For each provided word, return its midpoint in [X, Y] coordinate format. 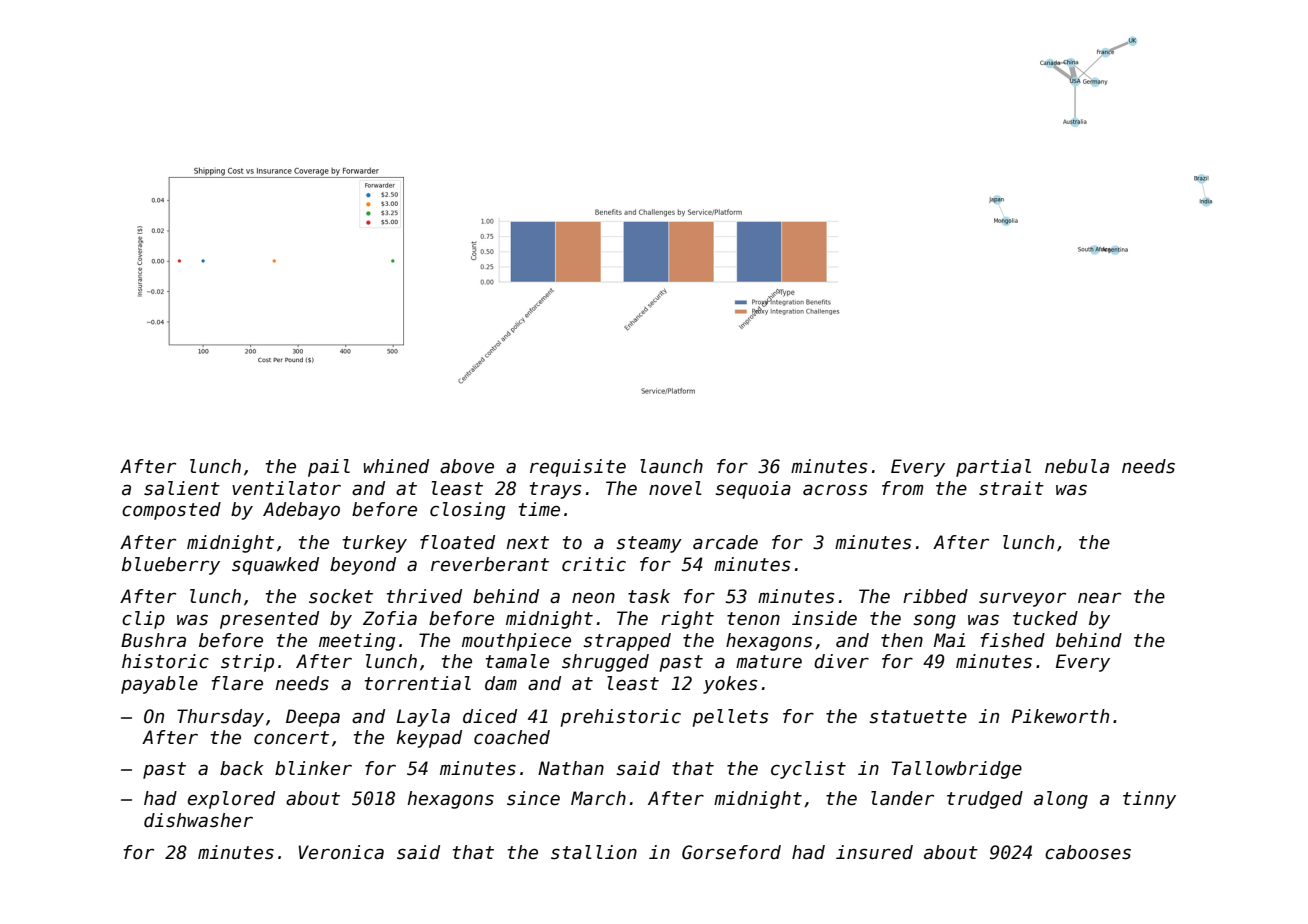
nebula [1077, 466]
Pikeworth [1060, 716]
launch [671, 466]
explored [231, 800]
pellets [730, 718]
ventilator [286, 488]
